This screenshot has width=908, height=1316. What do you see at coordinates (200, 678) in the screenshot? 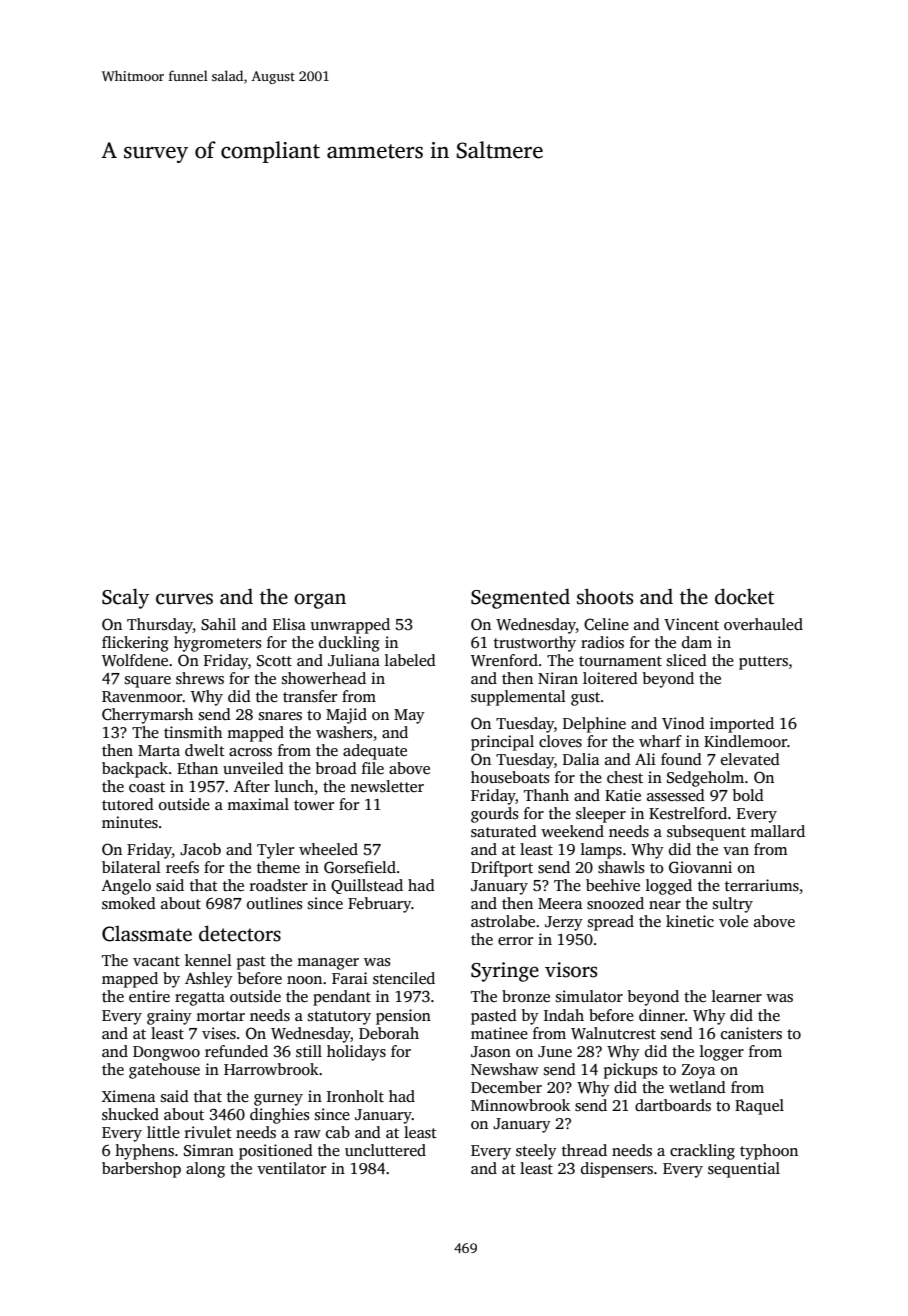
I see `shrews` at bounding box center [200, 678].
